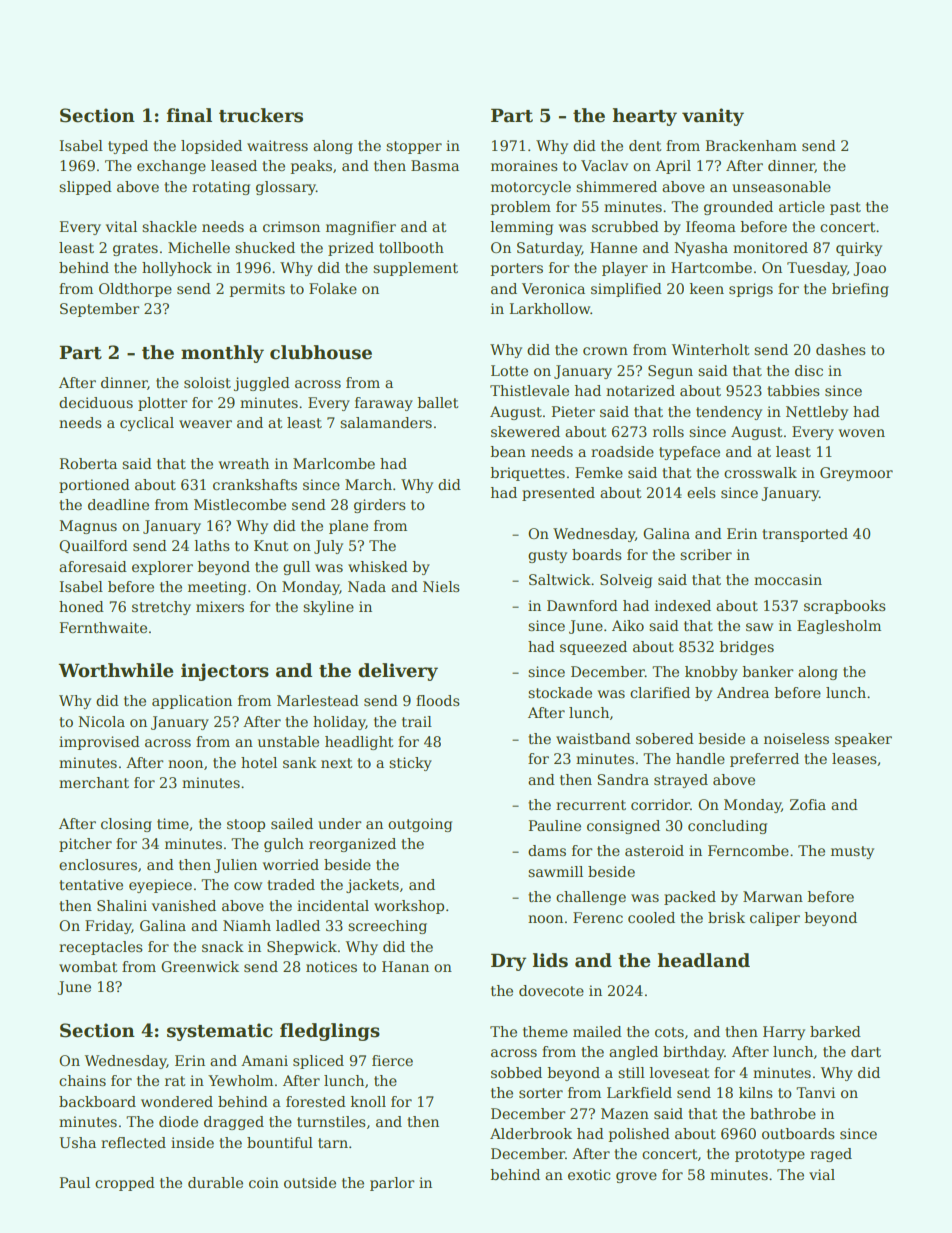 This screenshot has width=952, height=1233. What do you see at coordinates (189, 115) in the screenshot?
I see `final` at bounding box center [189, 115].
